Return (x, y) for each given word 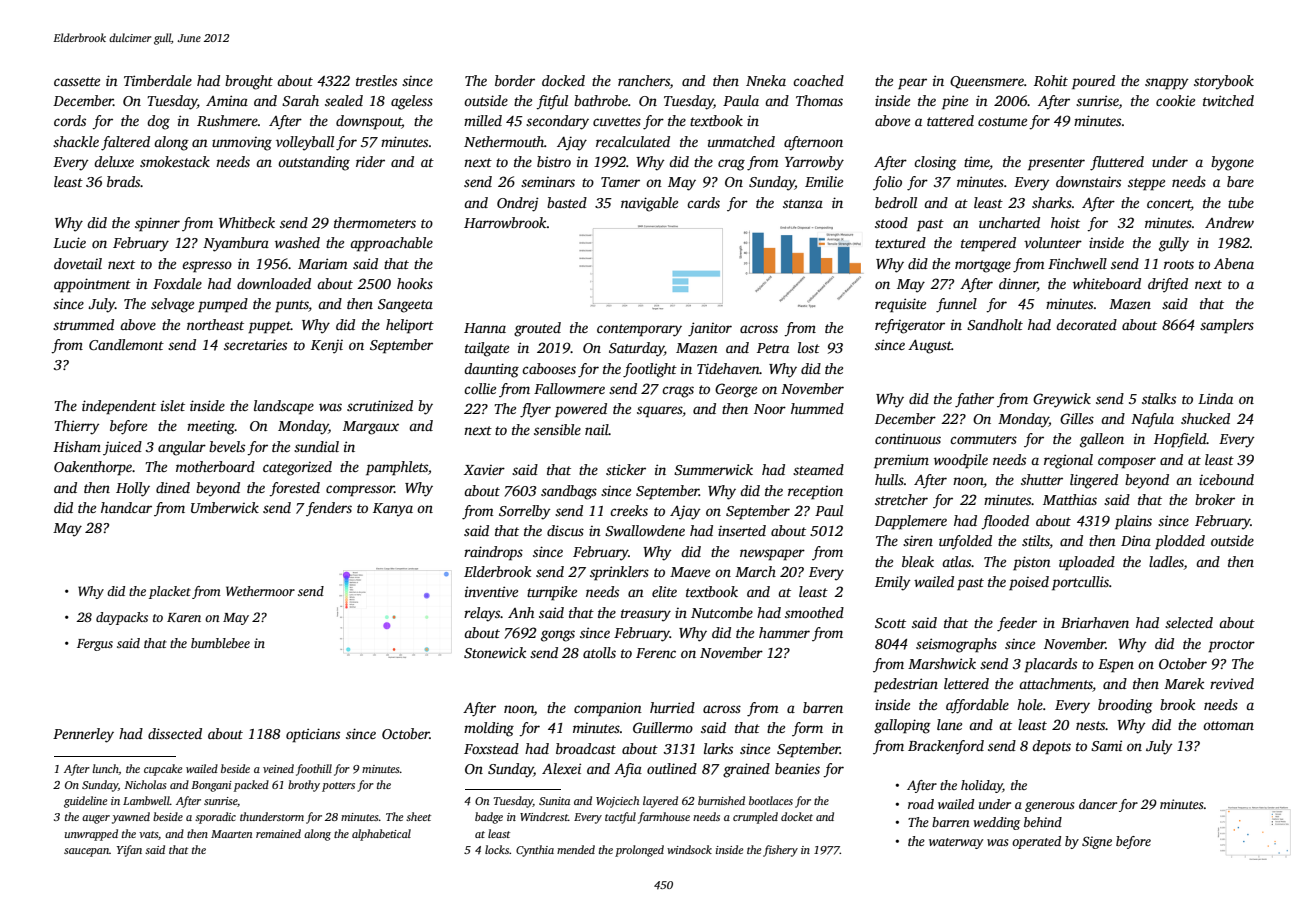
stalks (1159, 398)
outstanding (314, 163)
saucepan (86, 852)
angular (182, 448)
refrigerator (910, 326)
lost (809, 347)
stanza (803, 203)
